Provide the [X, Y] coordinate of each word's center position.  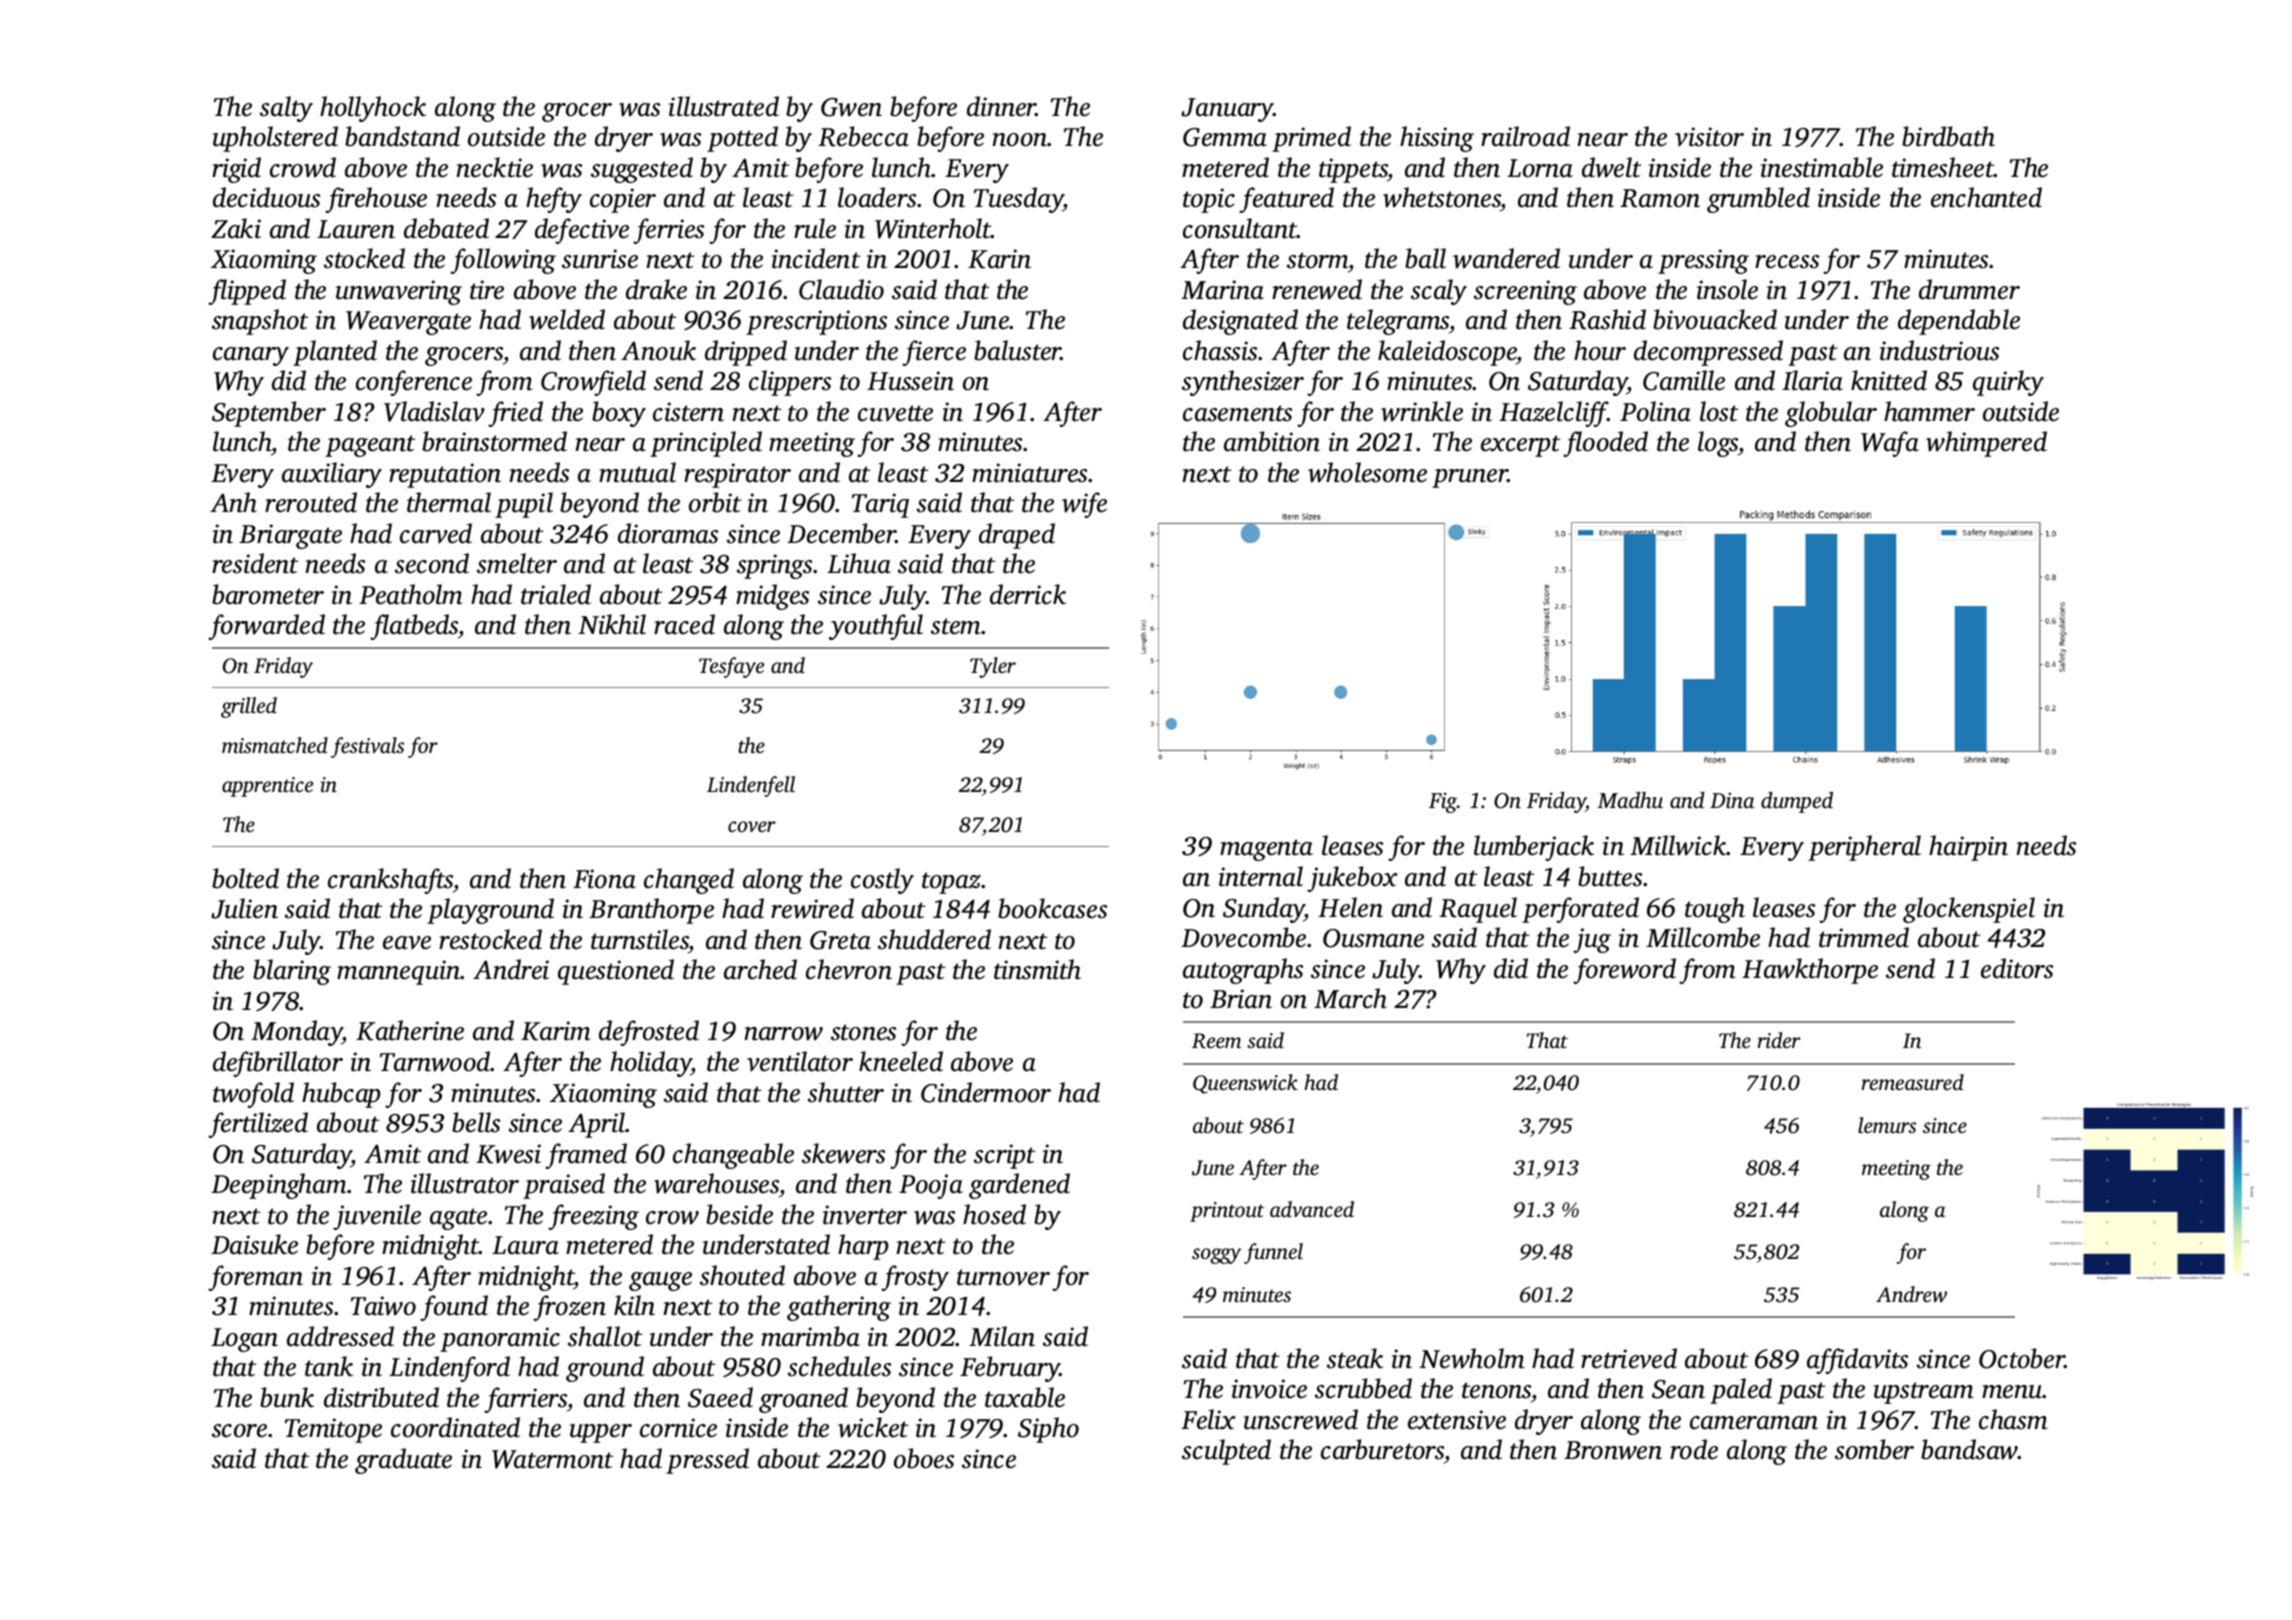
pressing [1703, 261]
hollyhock [373, 109]
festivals [367, 747]
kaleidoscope [1447, 353]
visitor [1709, 137]
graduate [403, 1461]
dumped [1797, 802]
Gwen [851, 107]
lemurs [1887, 1125]
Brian [1241, 999]
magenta [1266, 850]
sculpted [1226, 1452]
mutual [637, 472]
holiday [650, 1064]
